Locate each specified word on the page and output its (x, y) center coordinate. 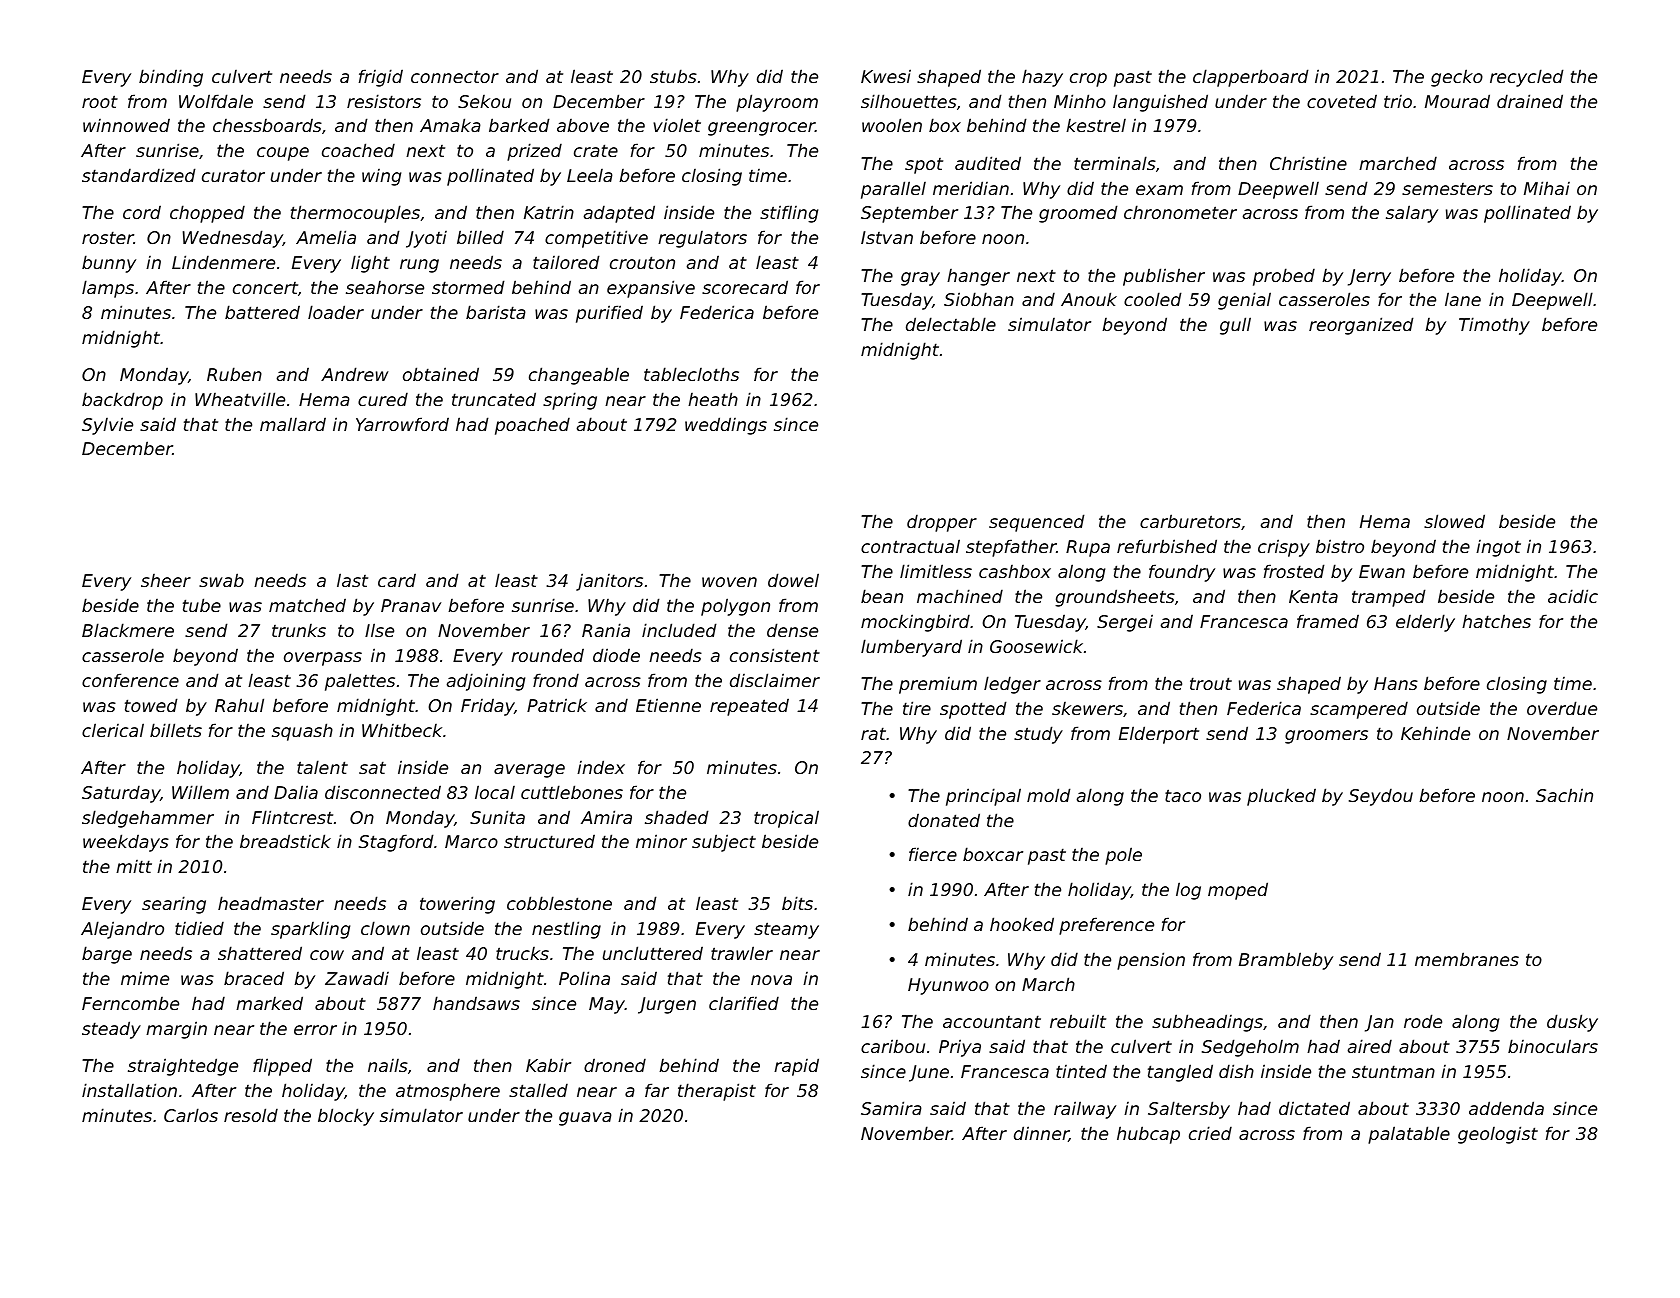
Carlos (191, 1115)
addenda (1506, 1108)
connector (455, 77)
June (929, 1073)
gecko (1457, 78)
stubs (673, 76)
